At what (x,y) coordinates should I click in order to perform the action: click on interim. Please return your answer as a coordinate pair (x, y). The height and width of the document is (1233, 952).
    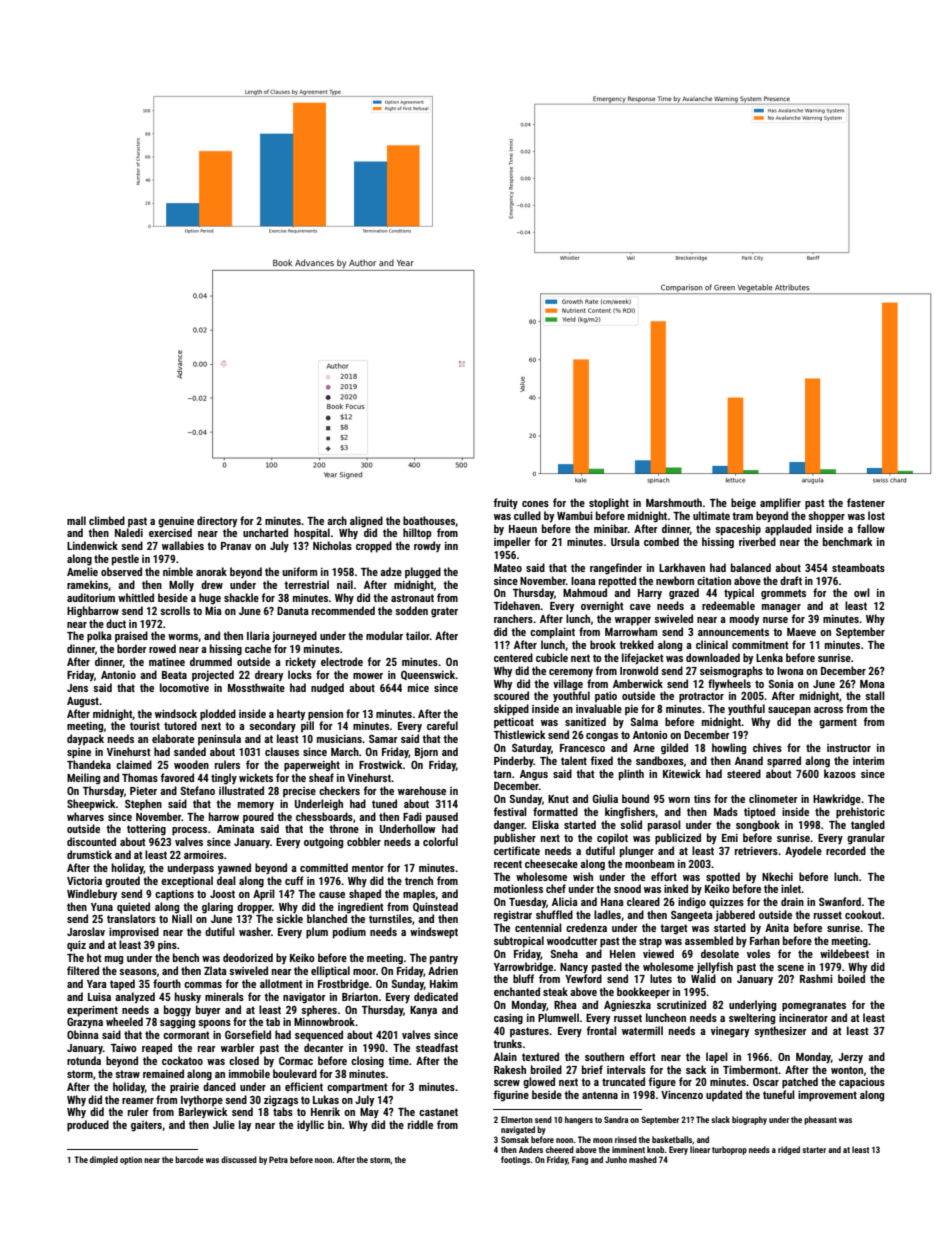
    Looking at the image, I should click on (868, 761).
